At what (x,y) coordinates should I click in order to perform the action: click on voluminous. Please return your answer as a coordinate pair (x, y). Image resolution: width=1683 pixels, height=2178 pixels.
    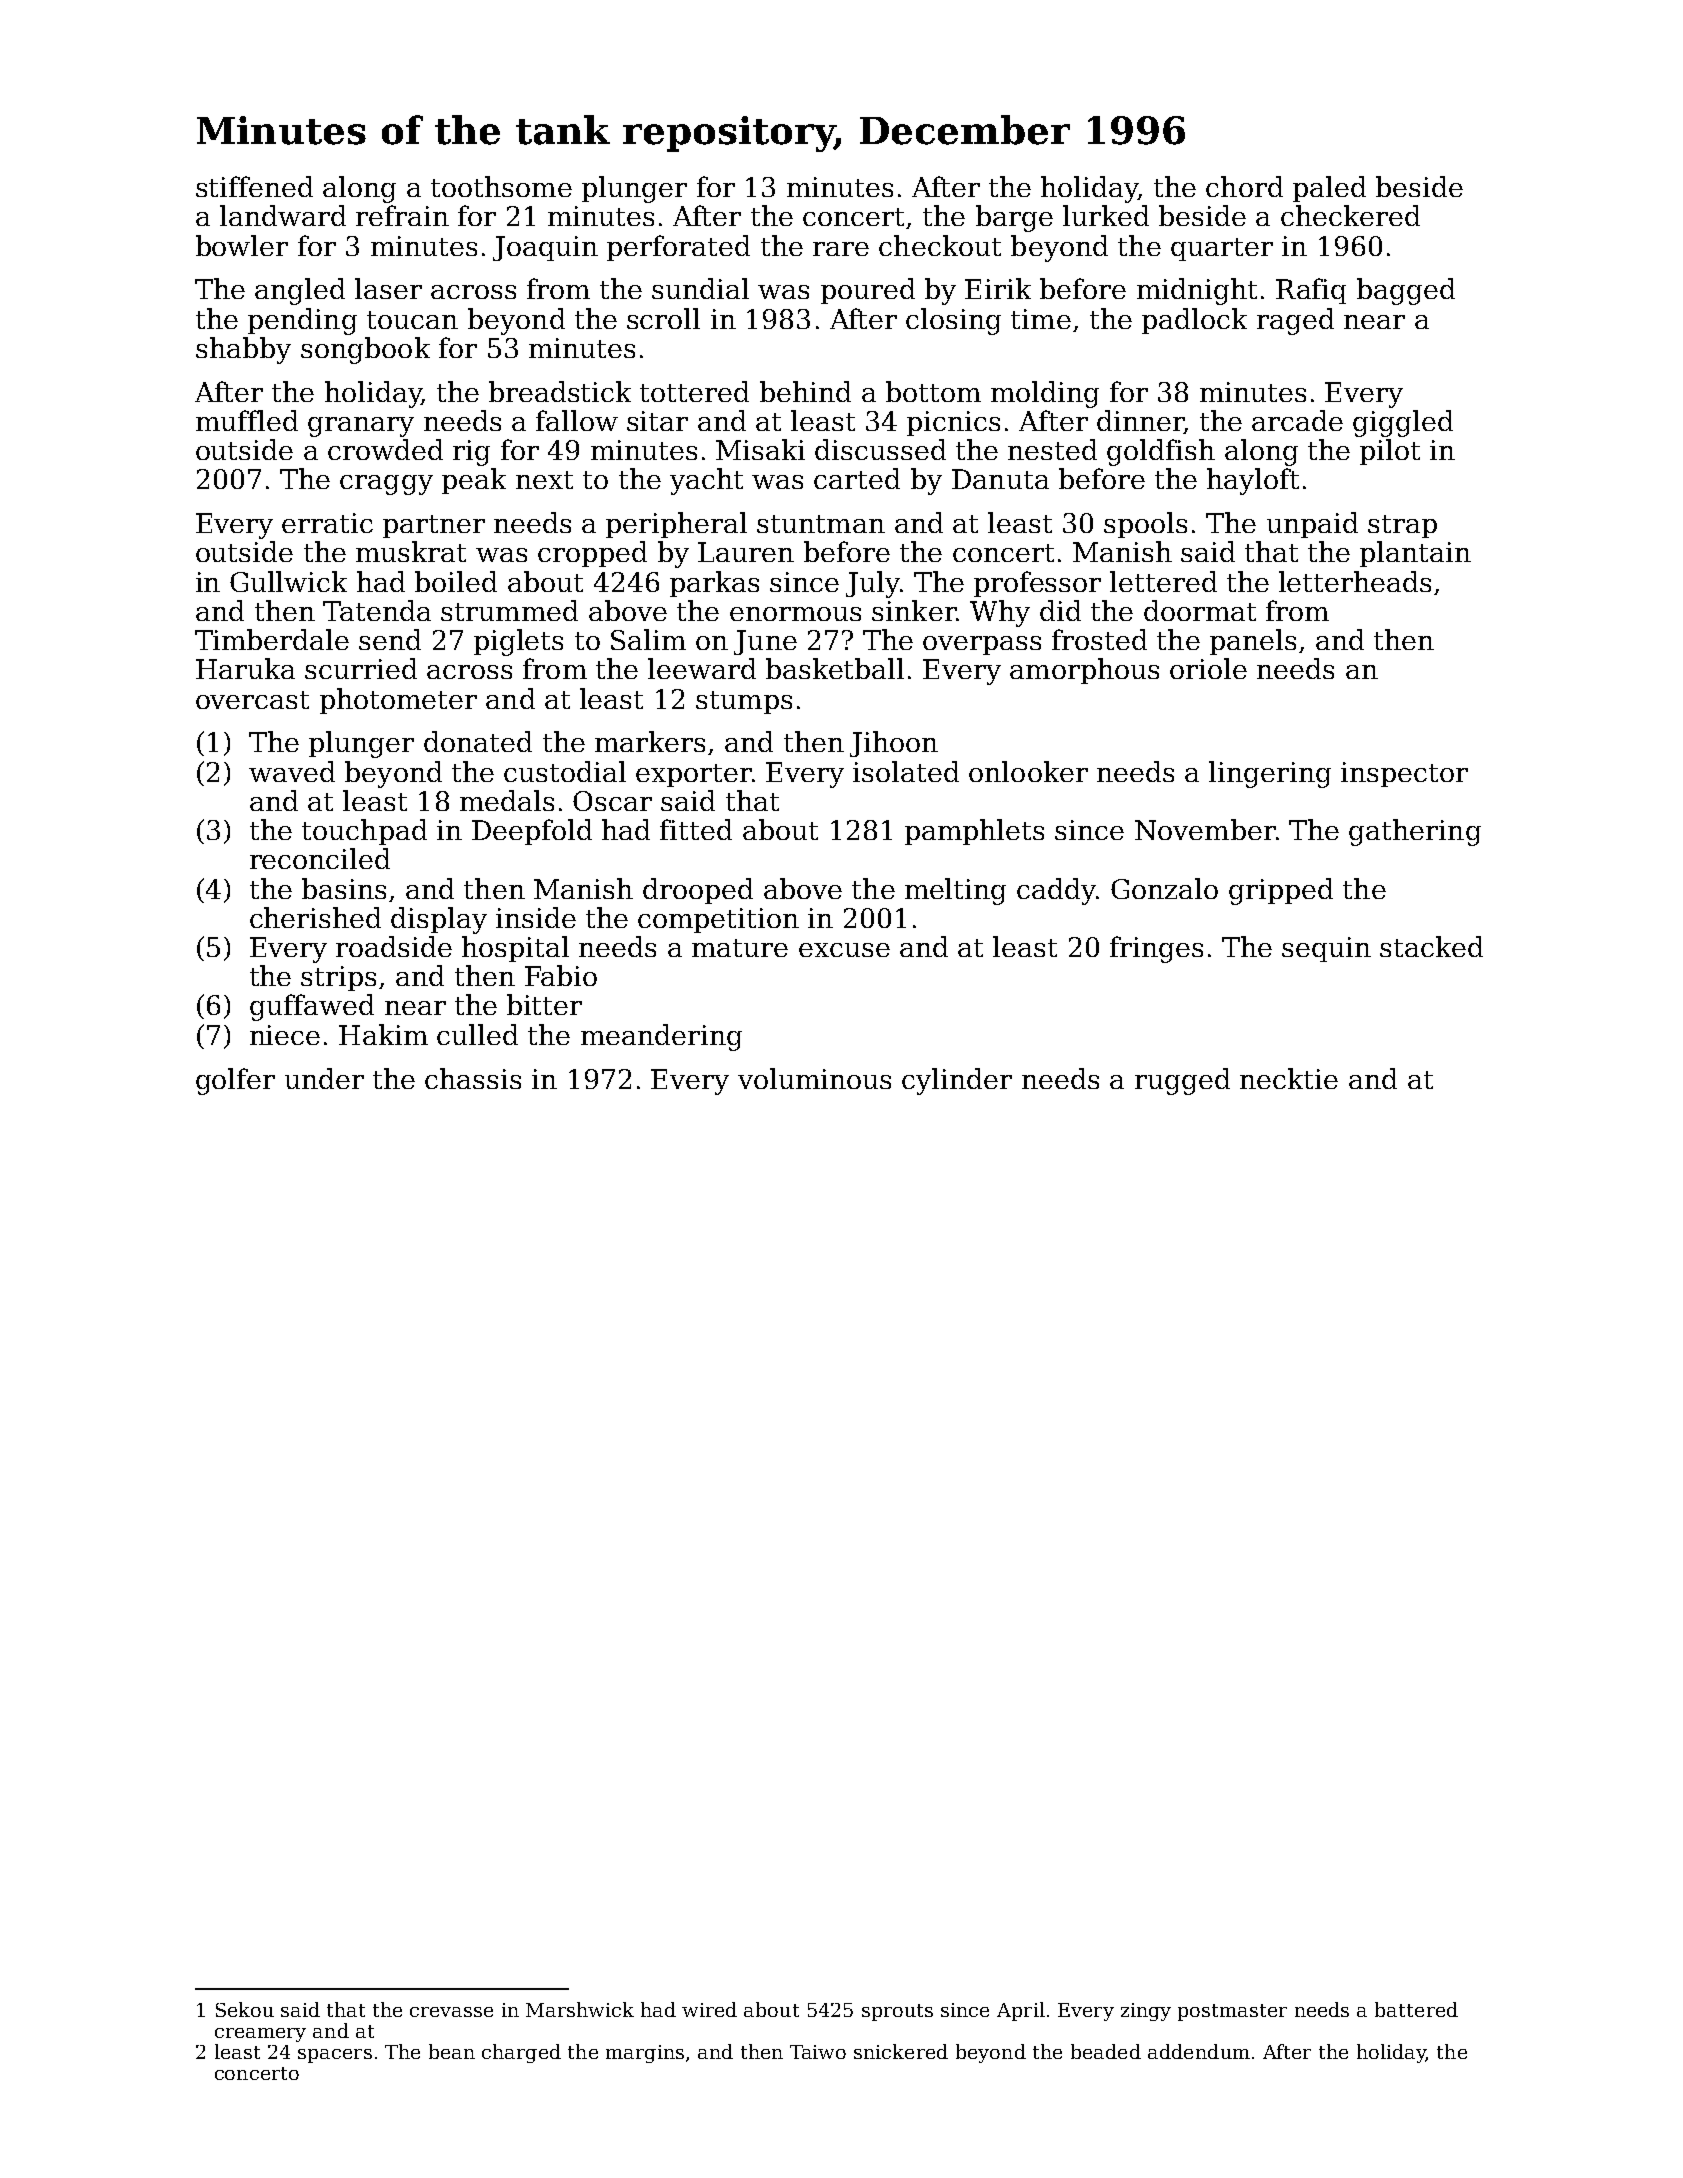
    Looking at the image, I should click on (814, 1078).
